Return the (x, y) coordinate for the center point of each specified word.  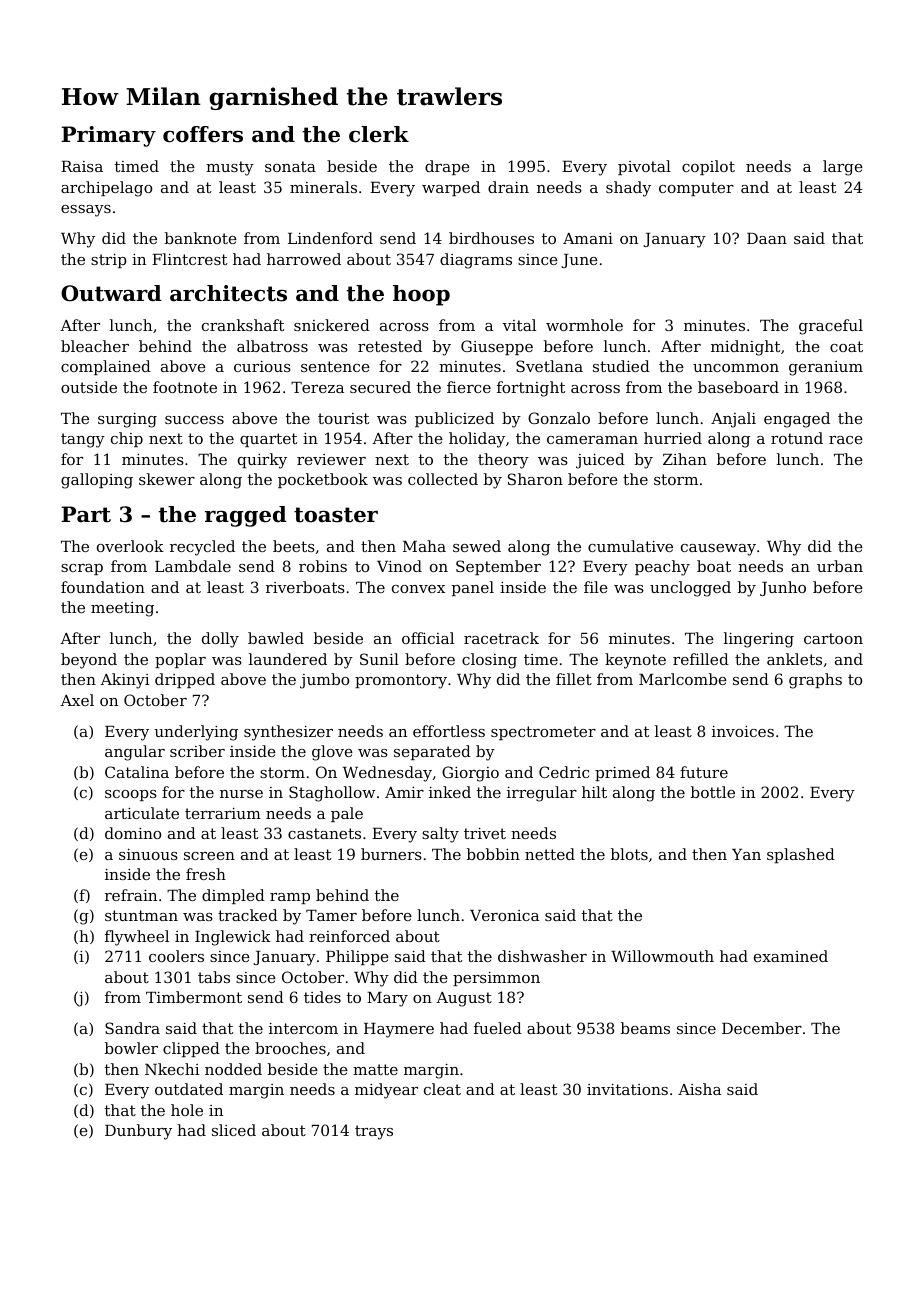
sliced (234, 1130)
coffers (203, 134)
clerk (379, 134)
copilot (708, 167)
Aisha (699, 1089)
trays (374, 1132)
